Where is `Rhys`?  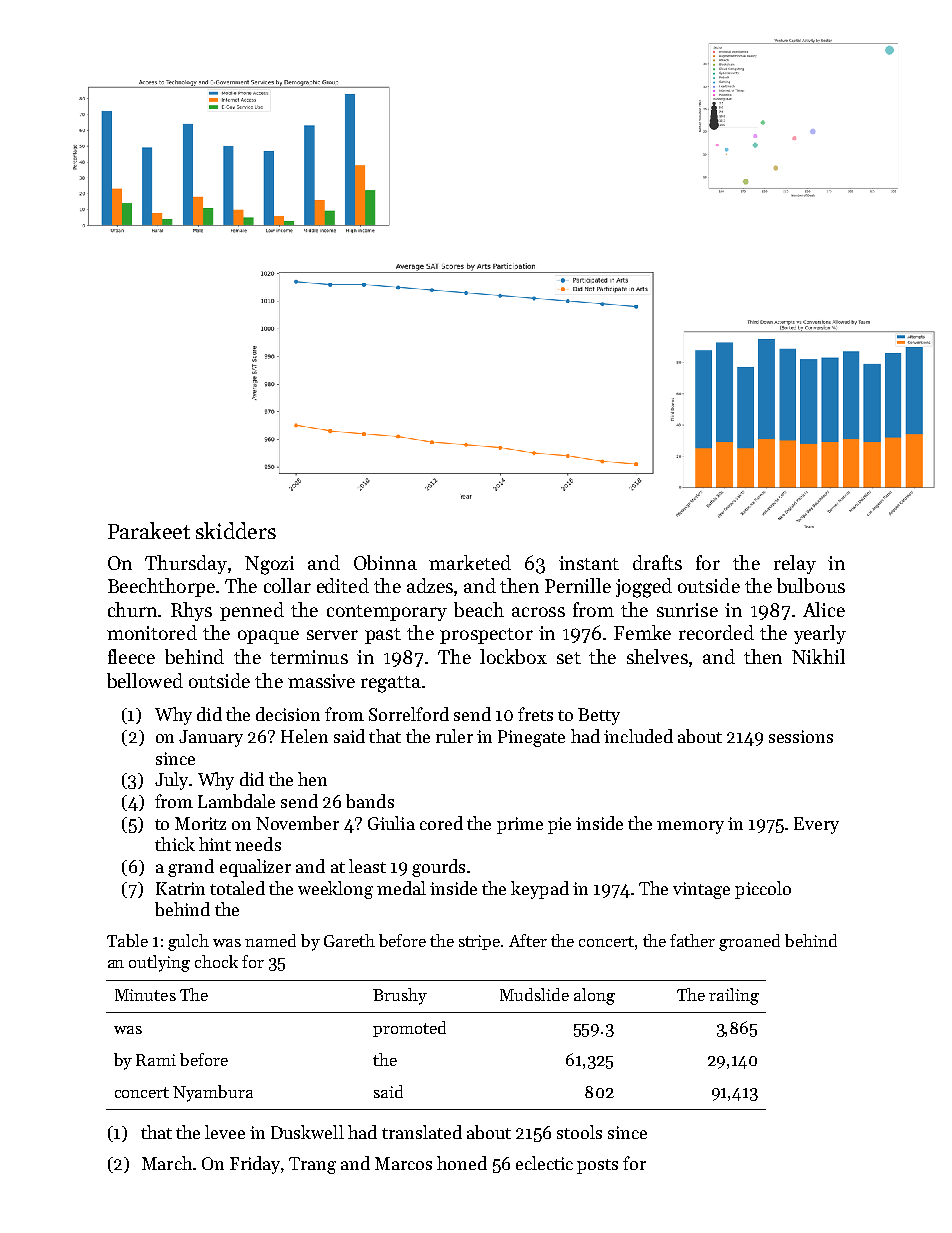
Rhys is located at coordinates (191, 611).
